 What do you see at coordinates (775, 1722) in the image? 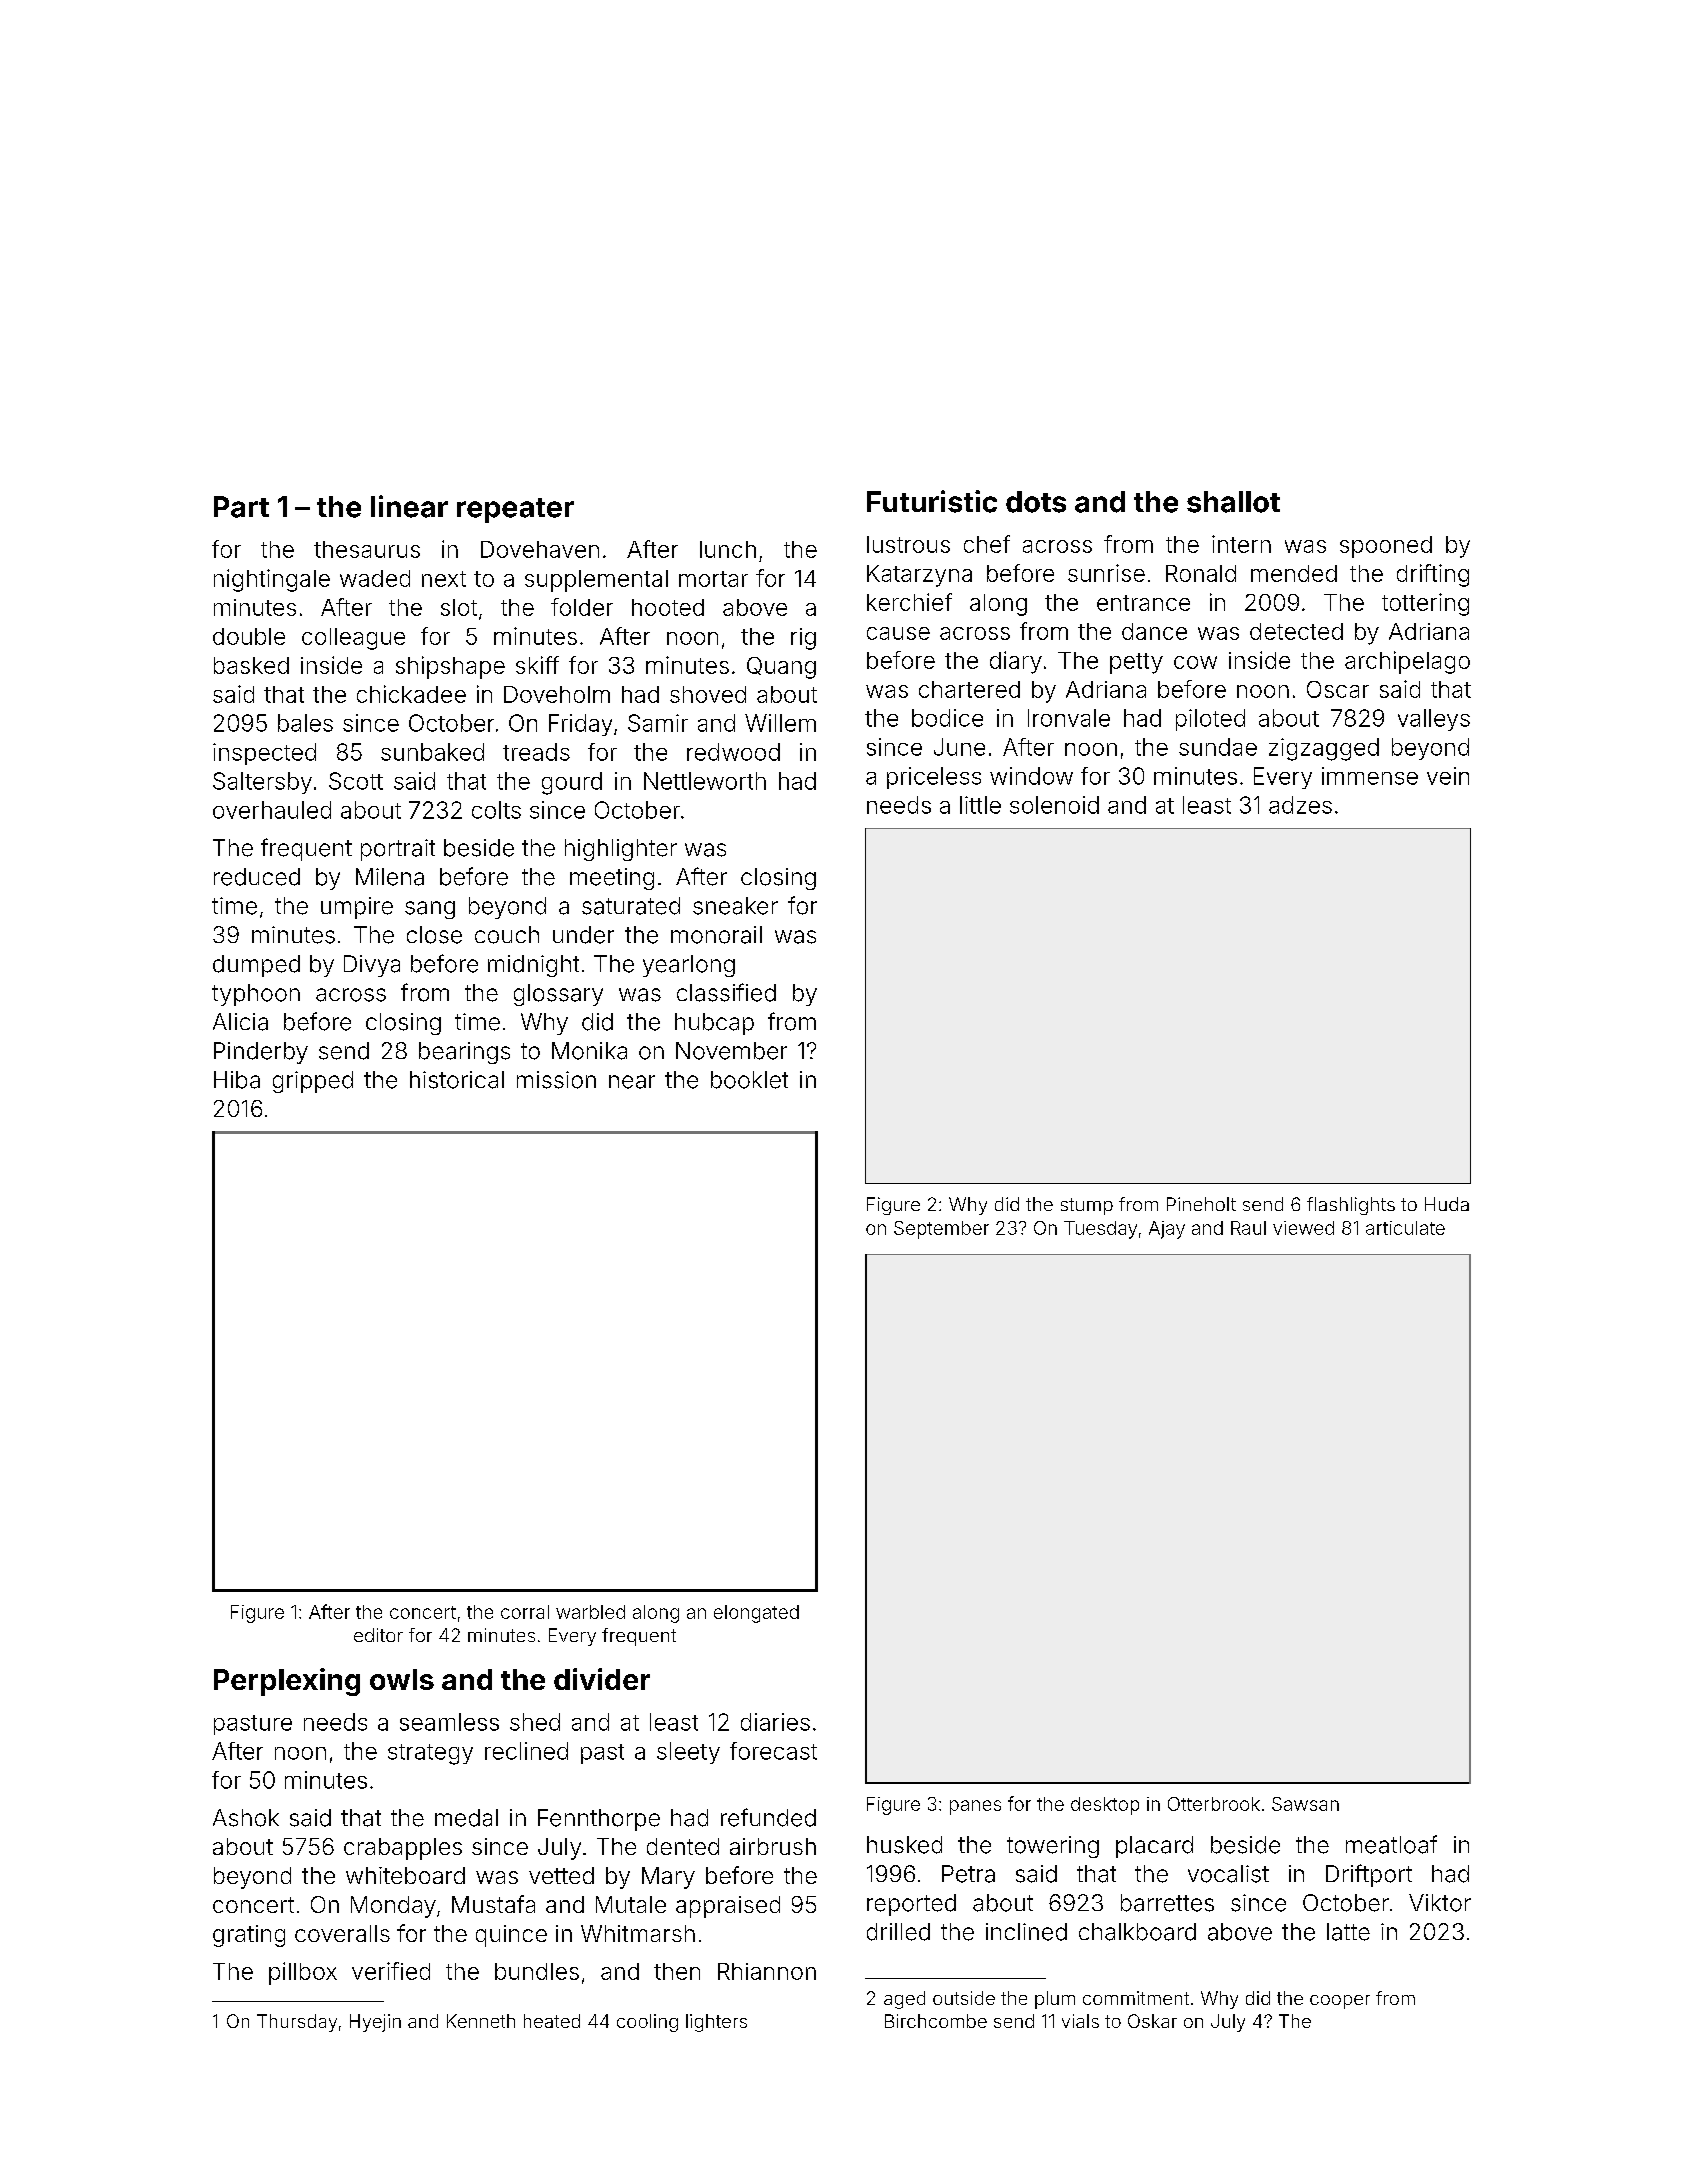
I see `diaries` at bounding box center [775, 1722].
